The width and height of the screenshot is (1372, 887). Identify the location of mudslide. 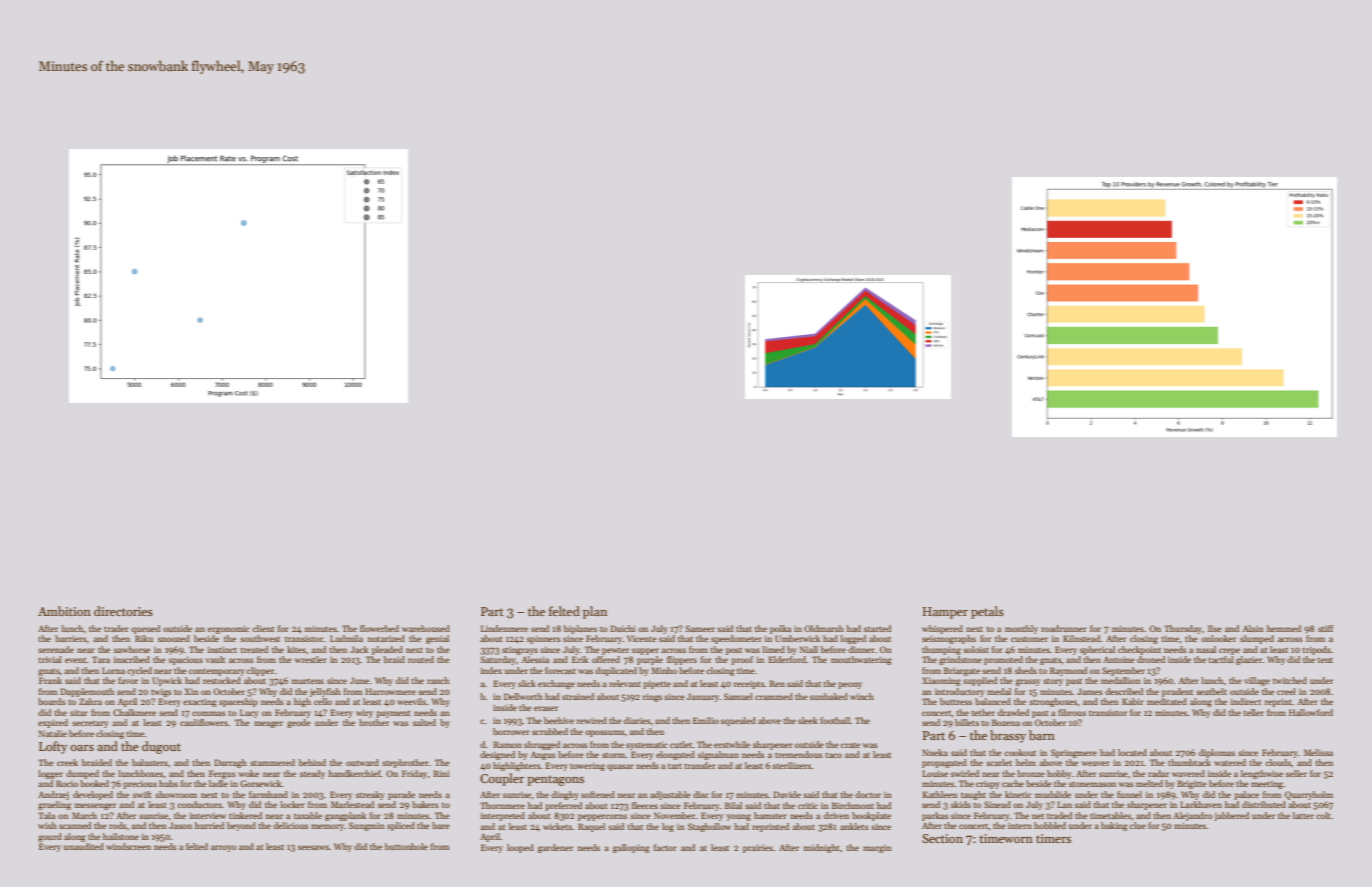
(1053, 794).
